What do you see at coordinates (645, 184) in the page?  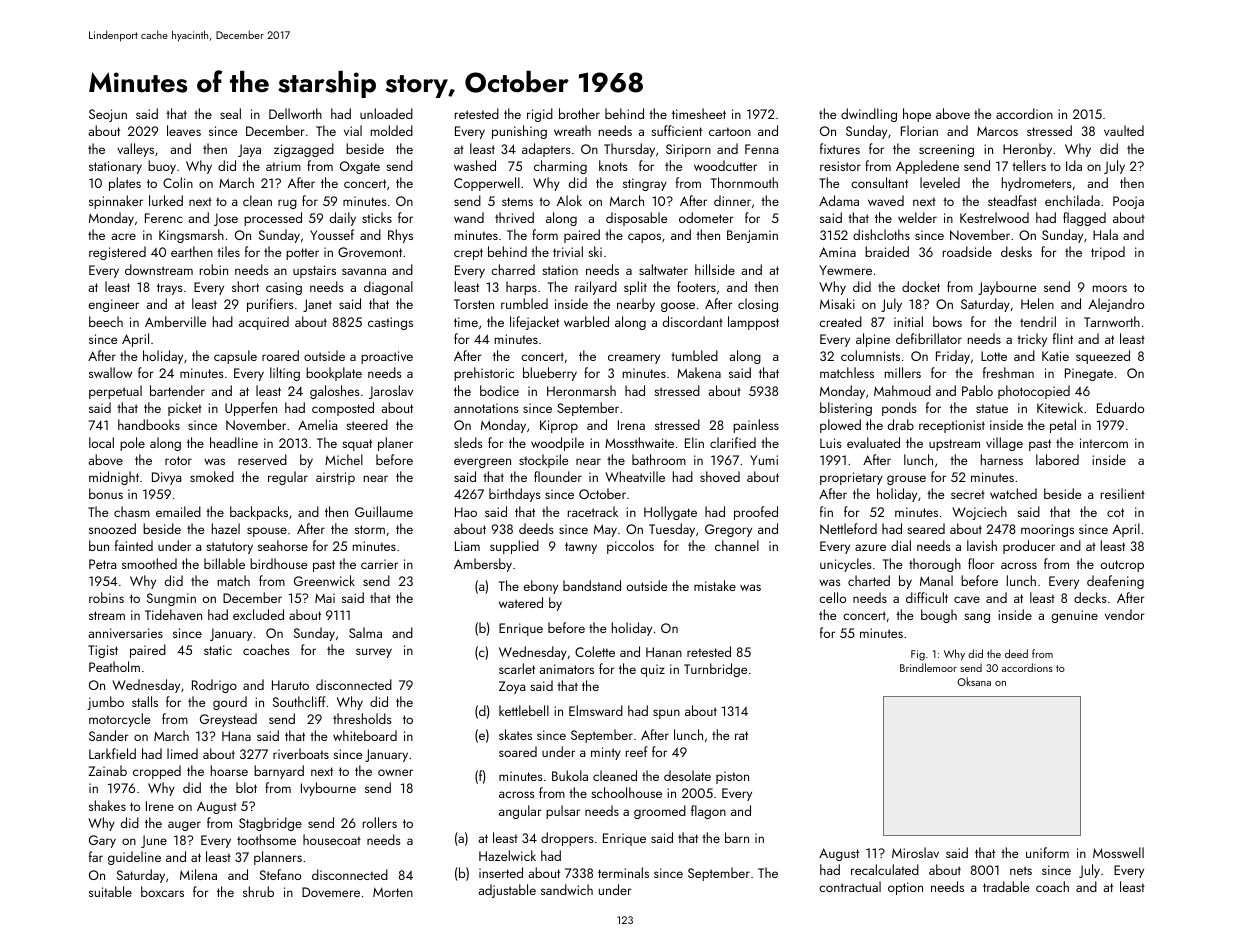 I see `stingray` at bounding box center [645, 184].
